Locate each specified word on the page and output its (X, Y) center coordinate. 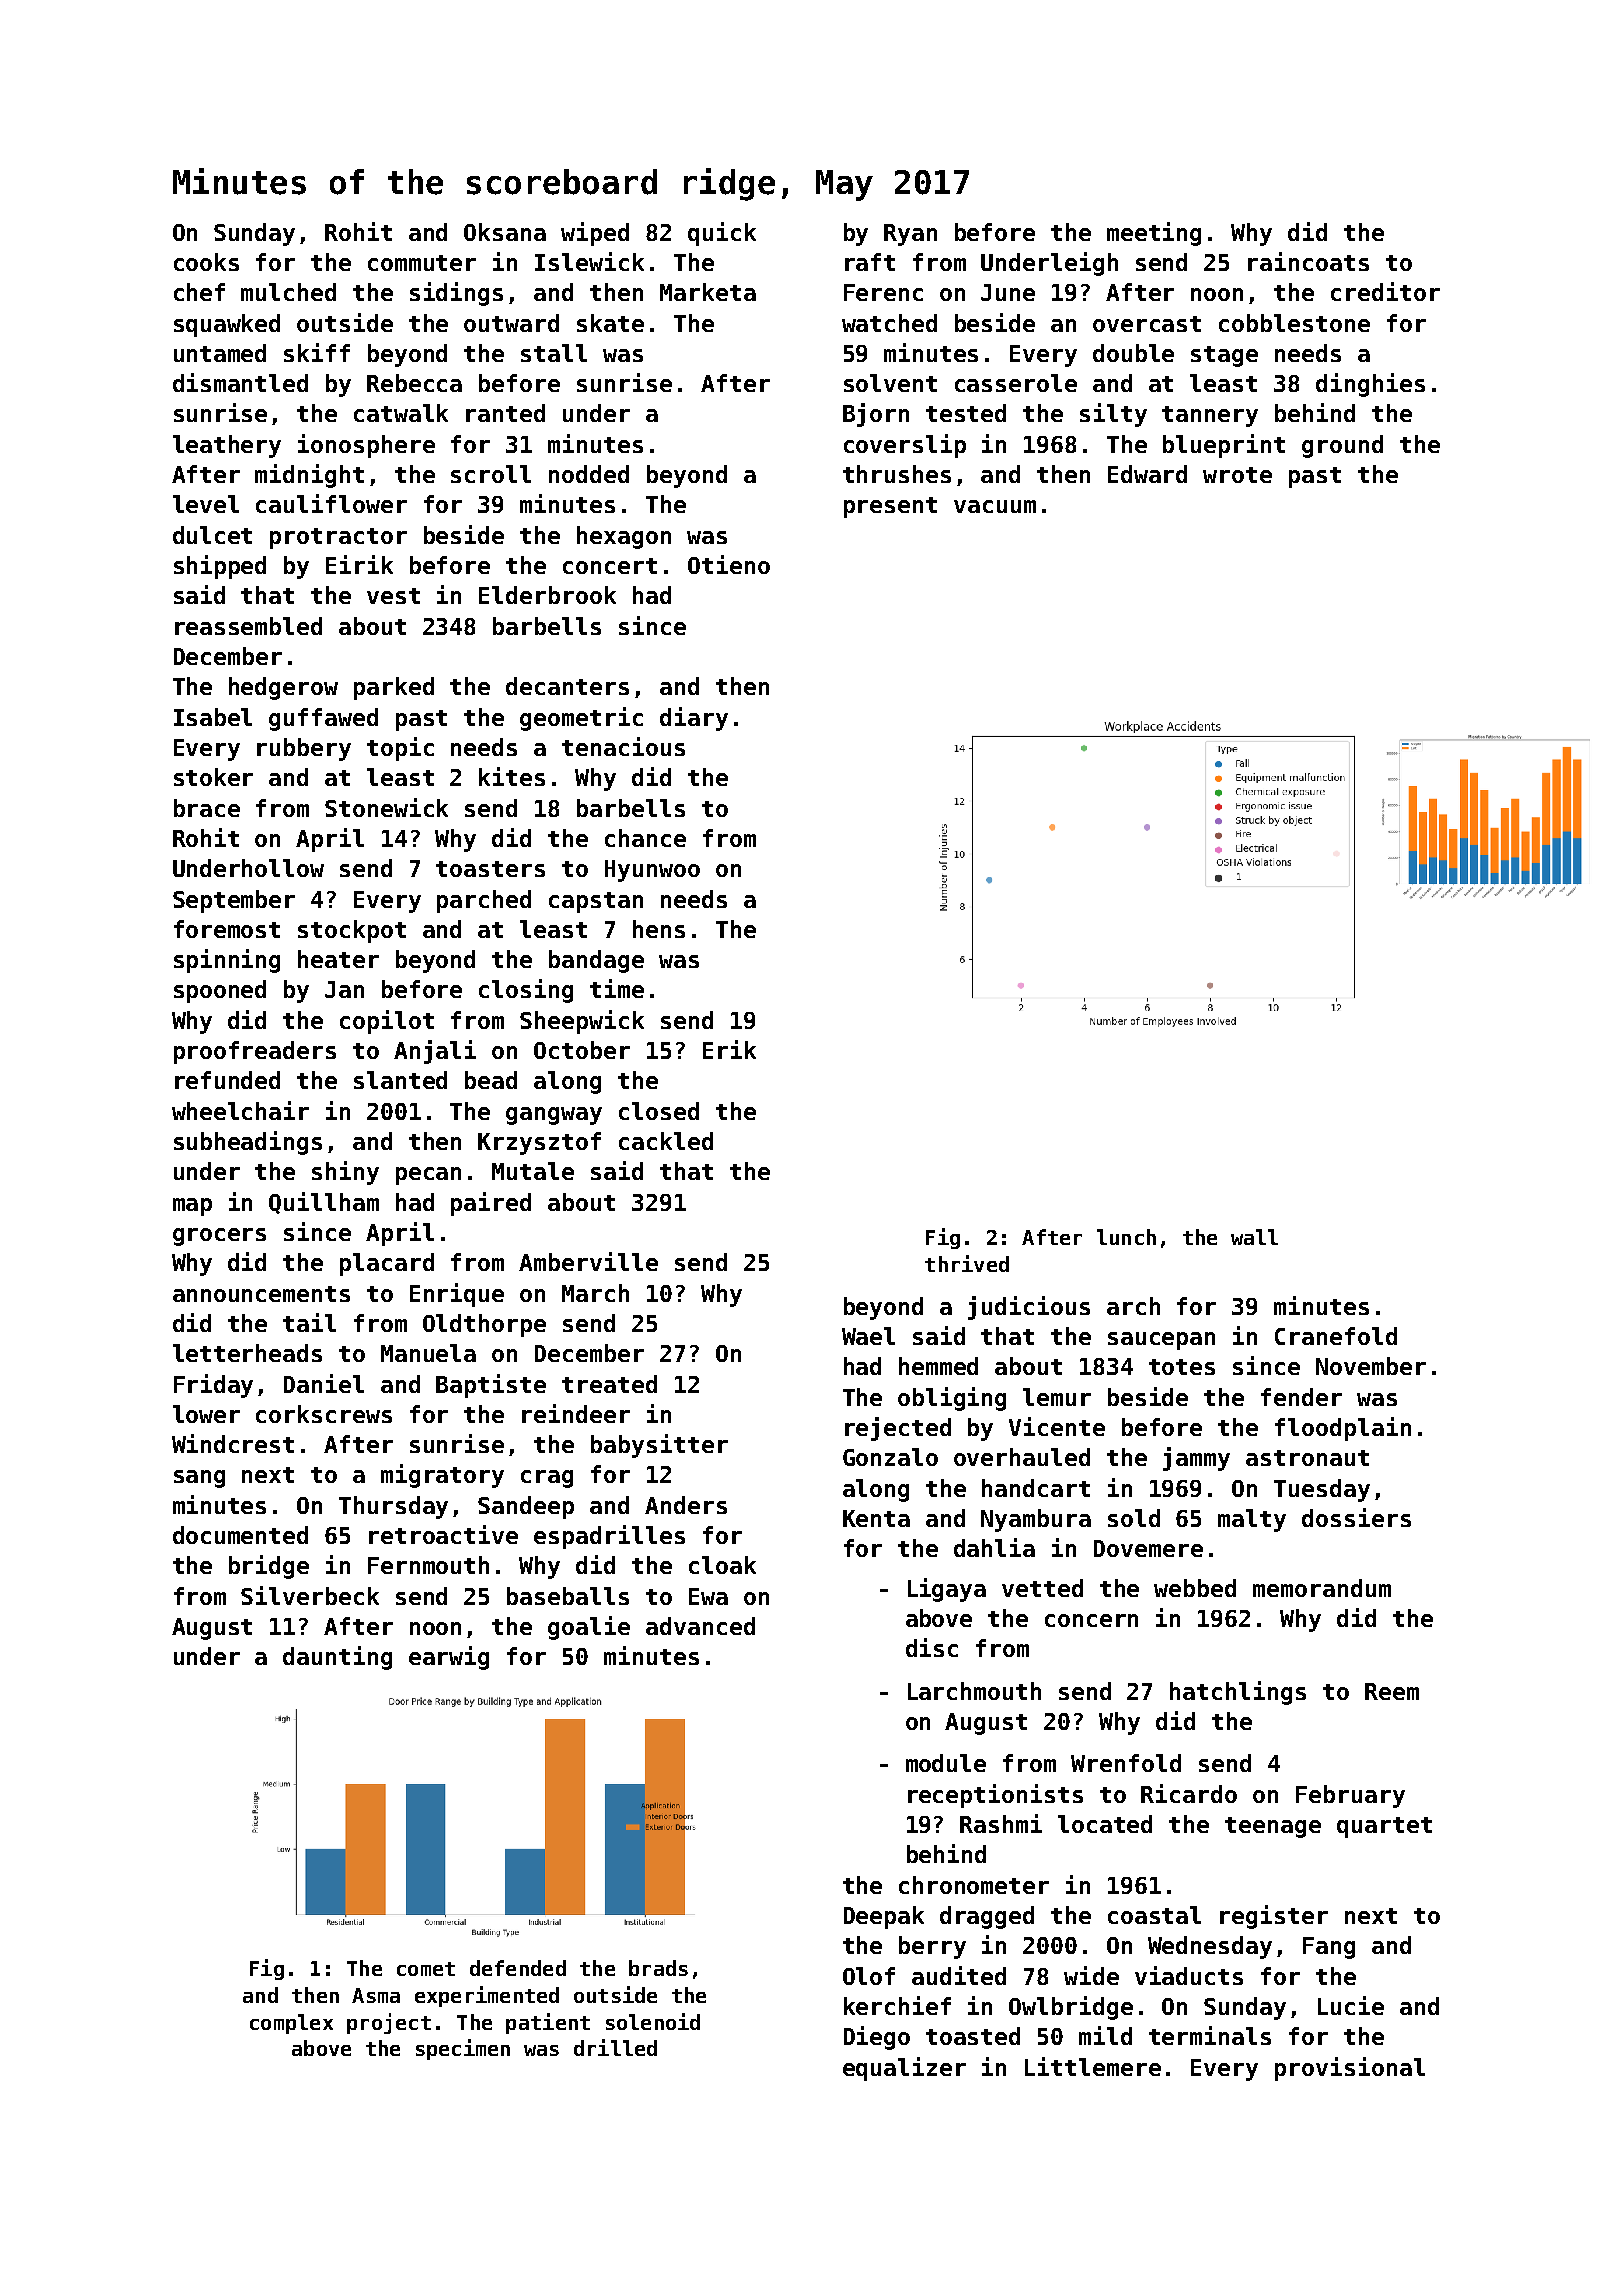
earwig (449, 1658)
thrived (967, 1263)
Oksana (505, 232)
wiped (595, 234)
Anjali (435, 1052)
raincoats (1308, 261)
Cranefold (1336, 1336)
